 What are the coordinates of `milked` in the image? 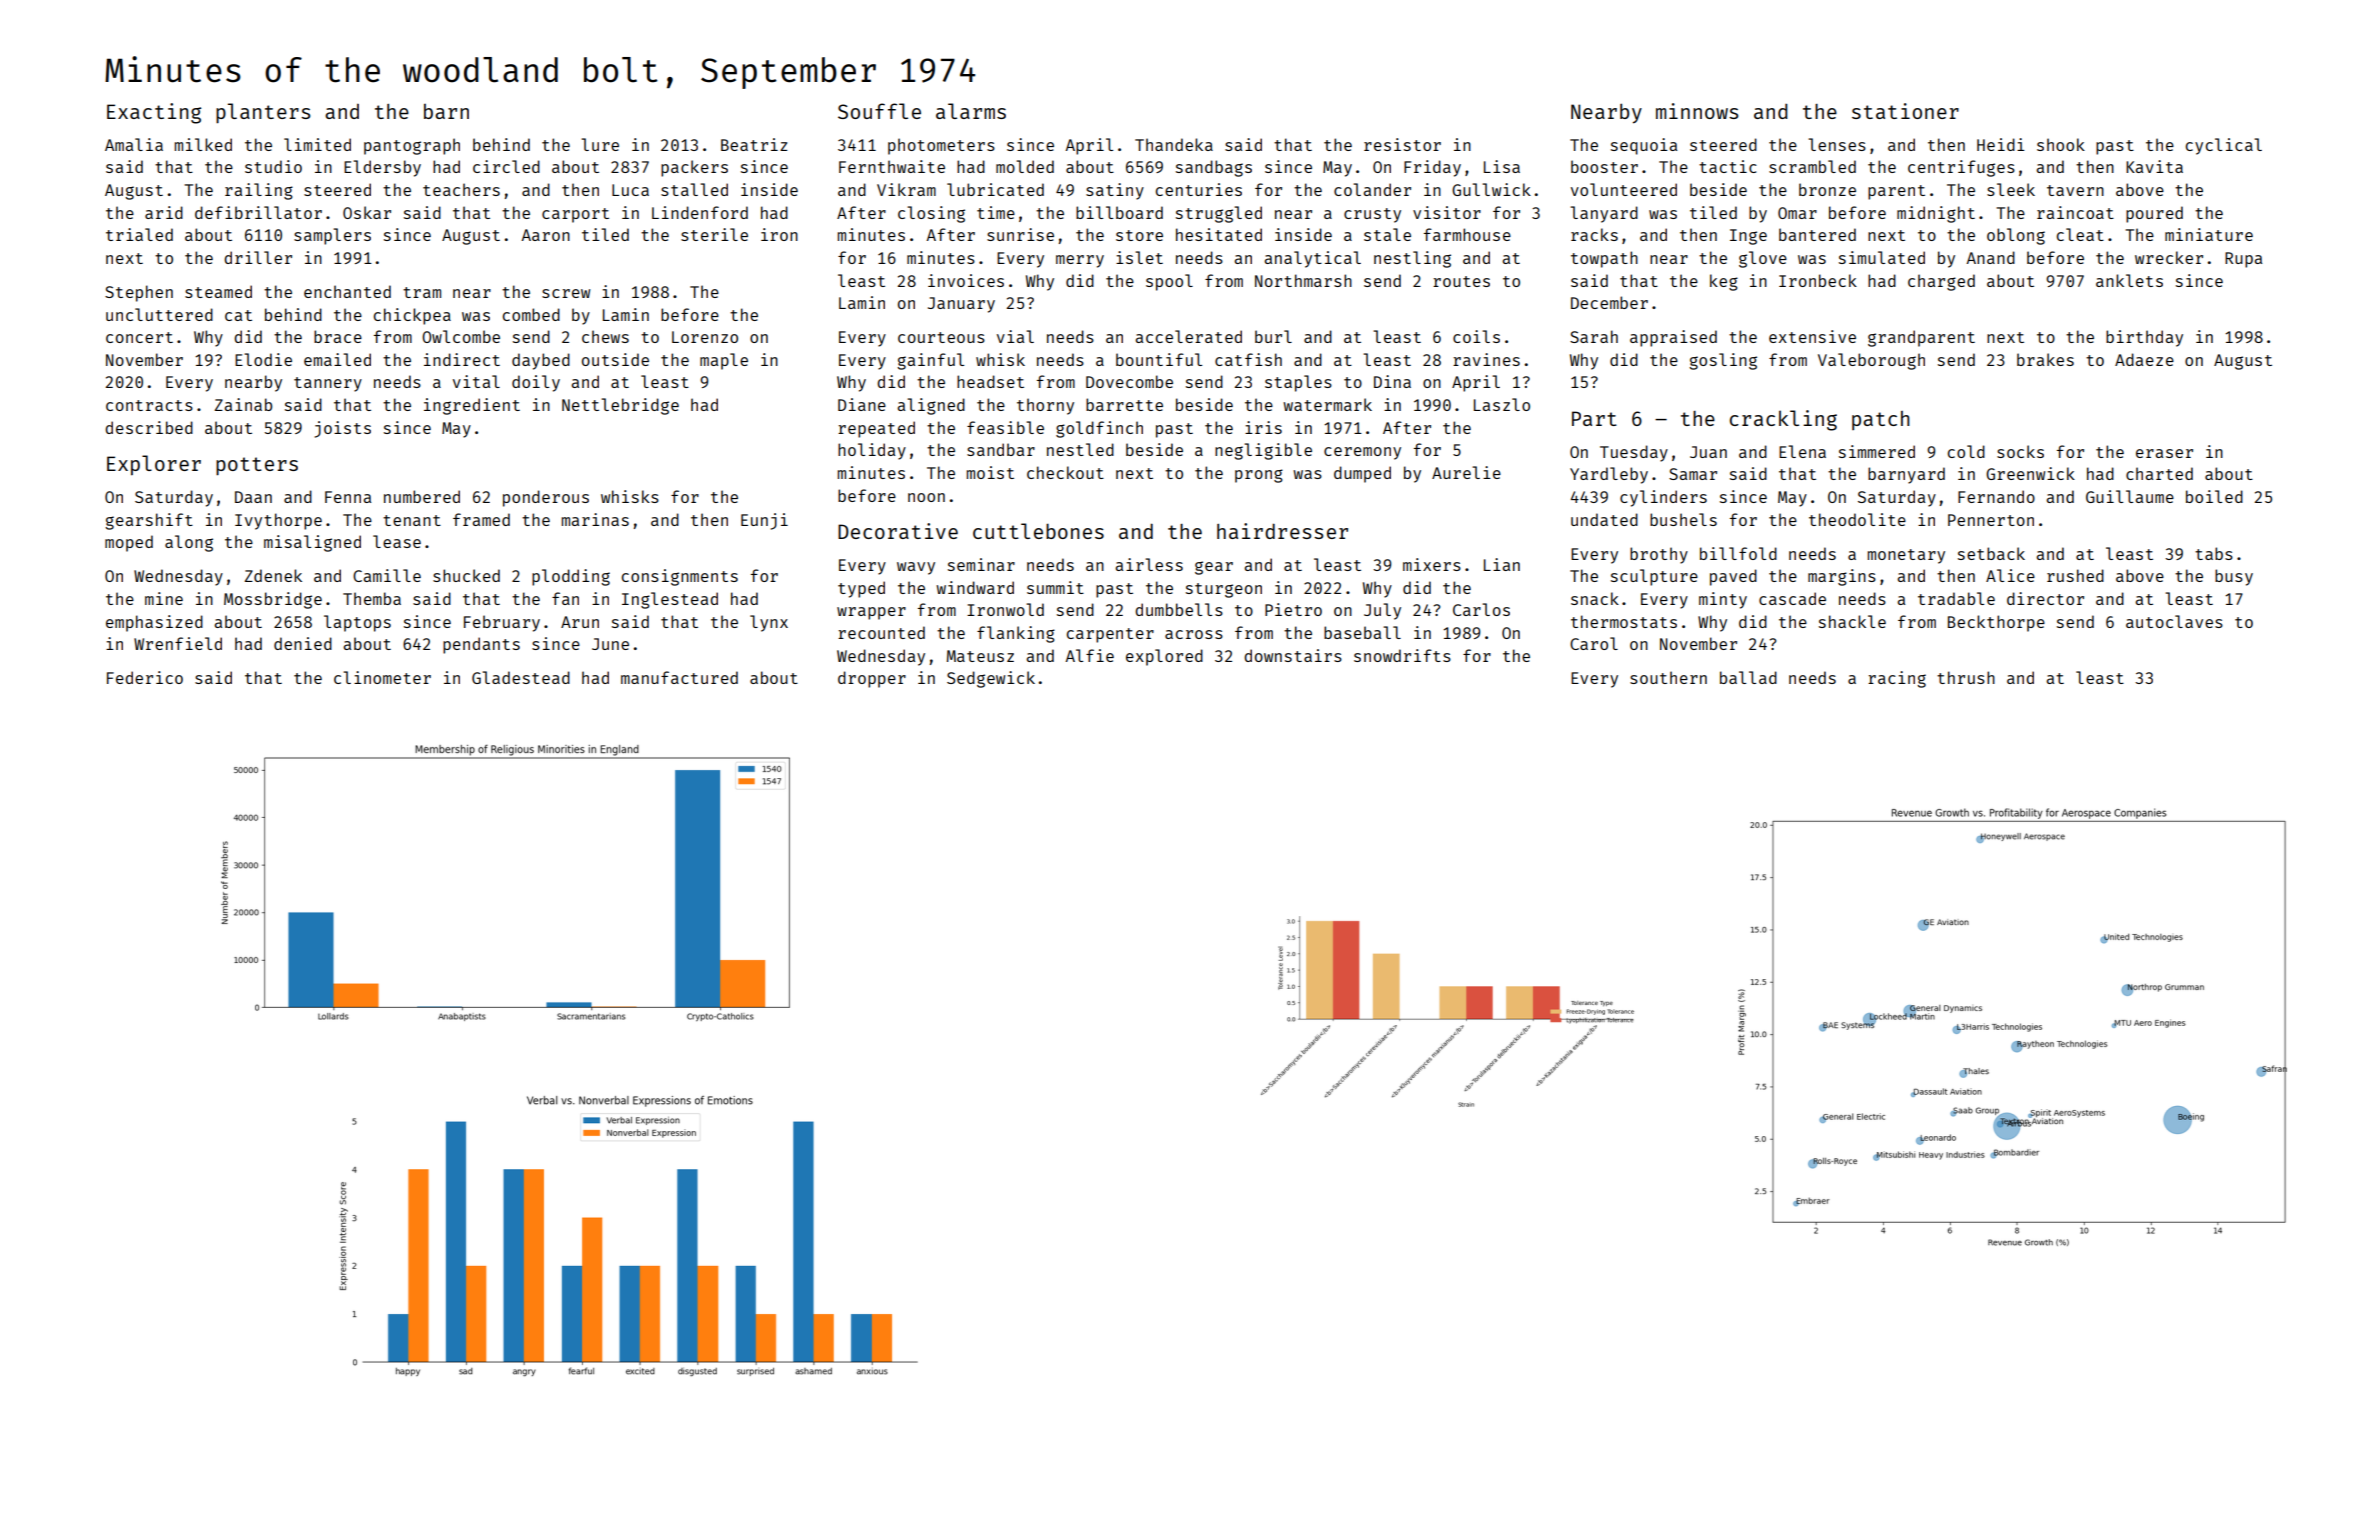 It's located at (203, 144).
